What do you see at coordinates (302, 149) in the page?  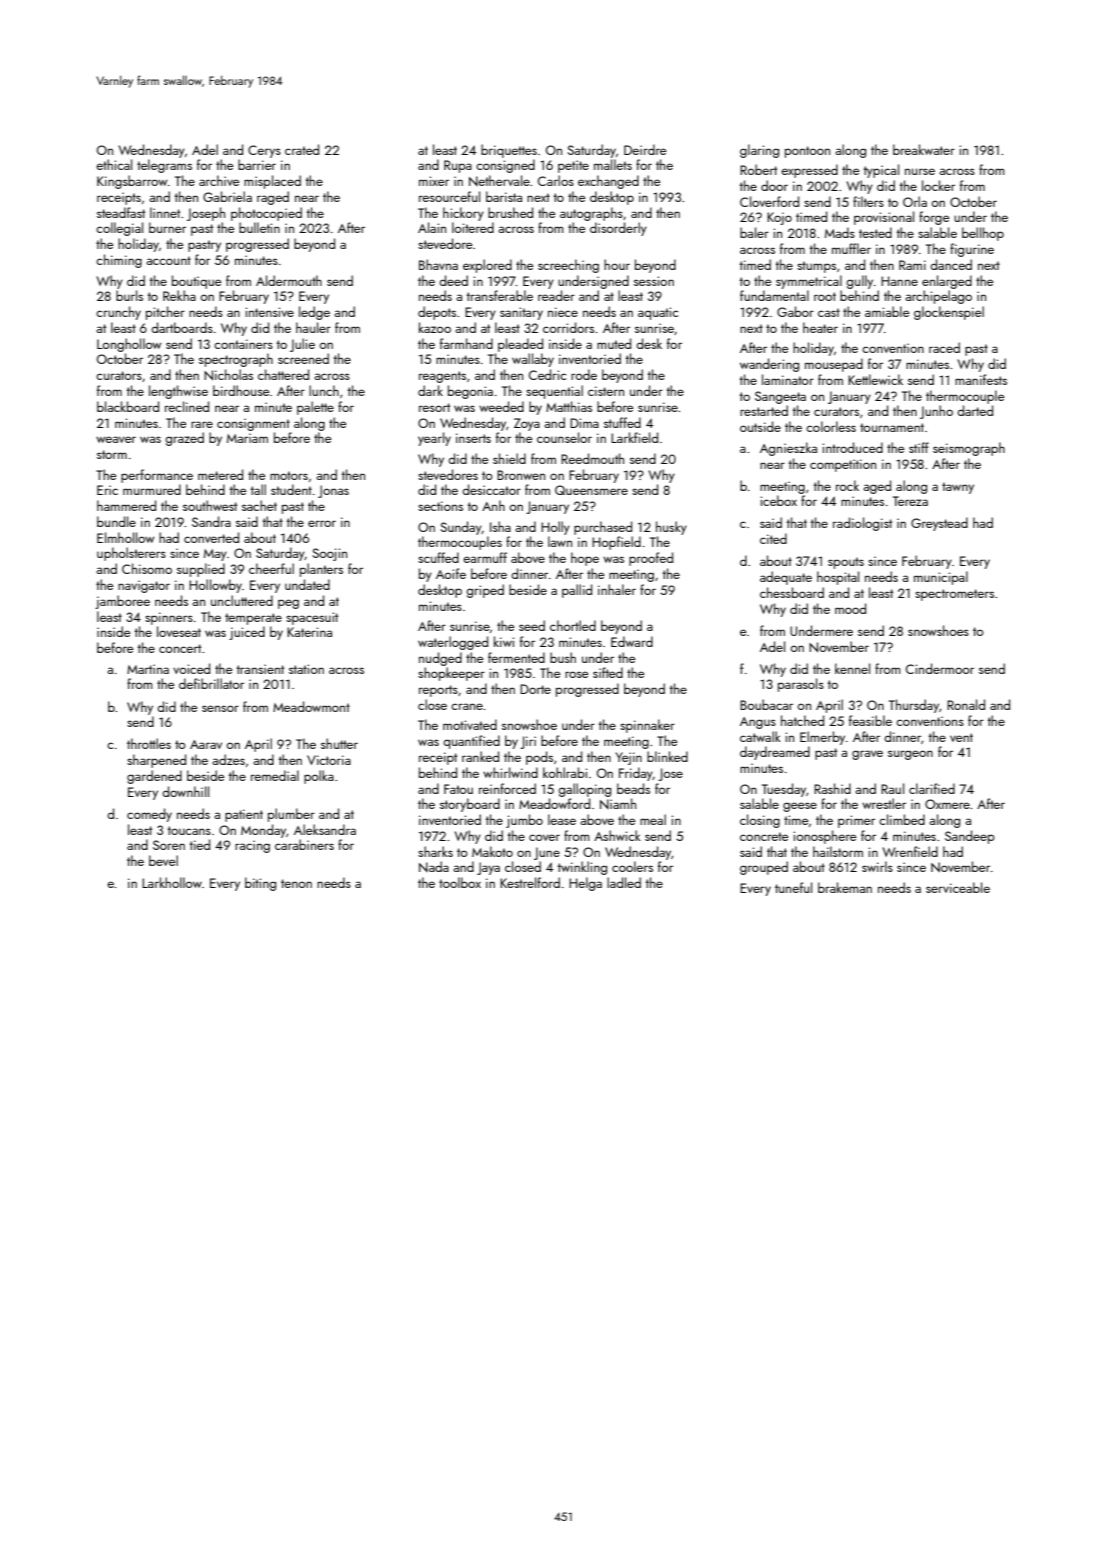 I see `crated` at bounding box center [302, 149].
